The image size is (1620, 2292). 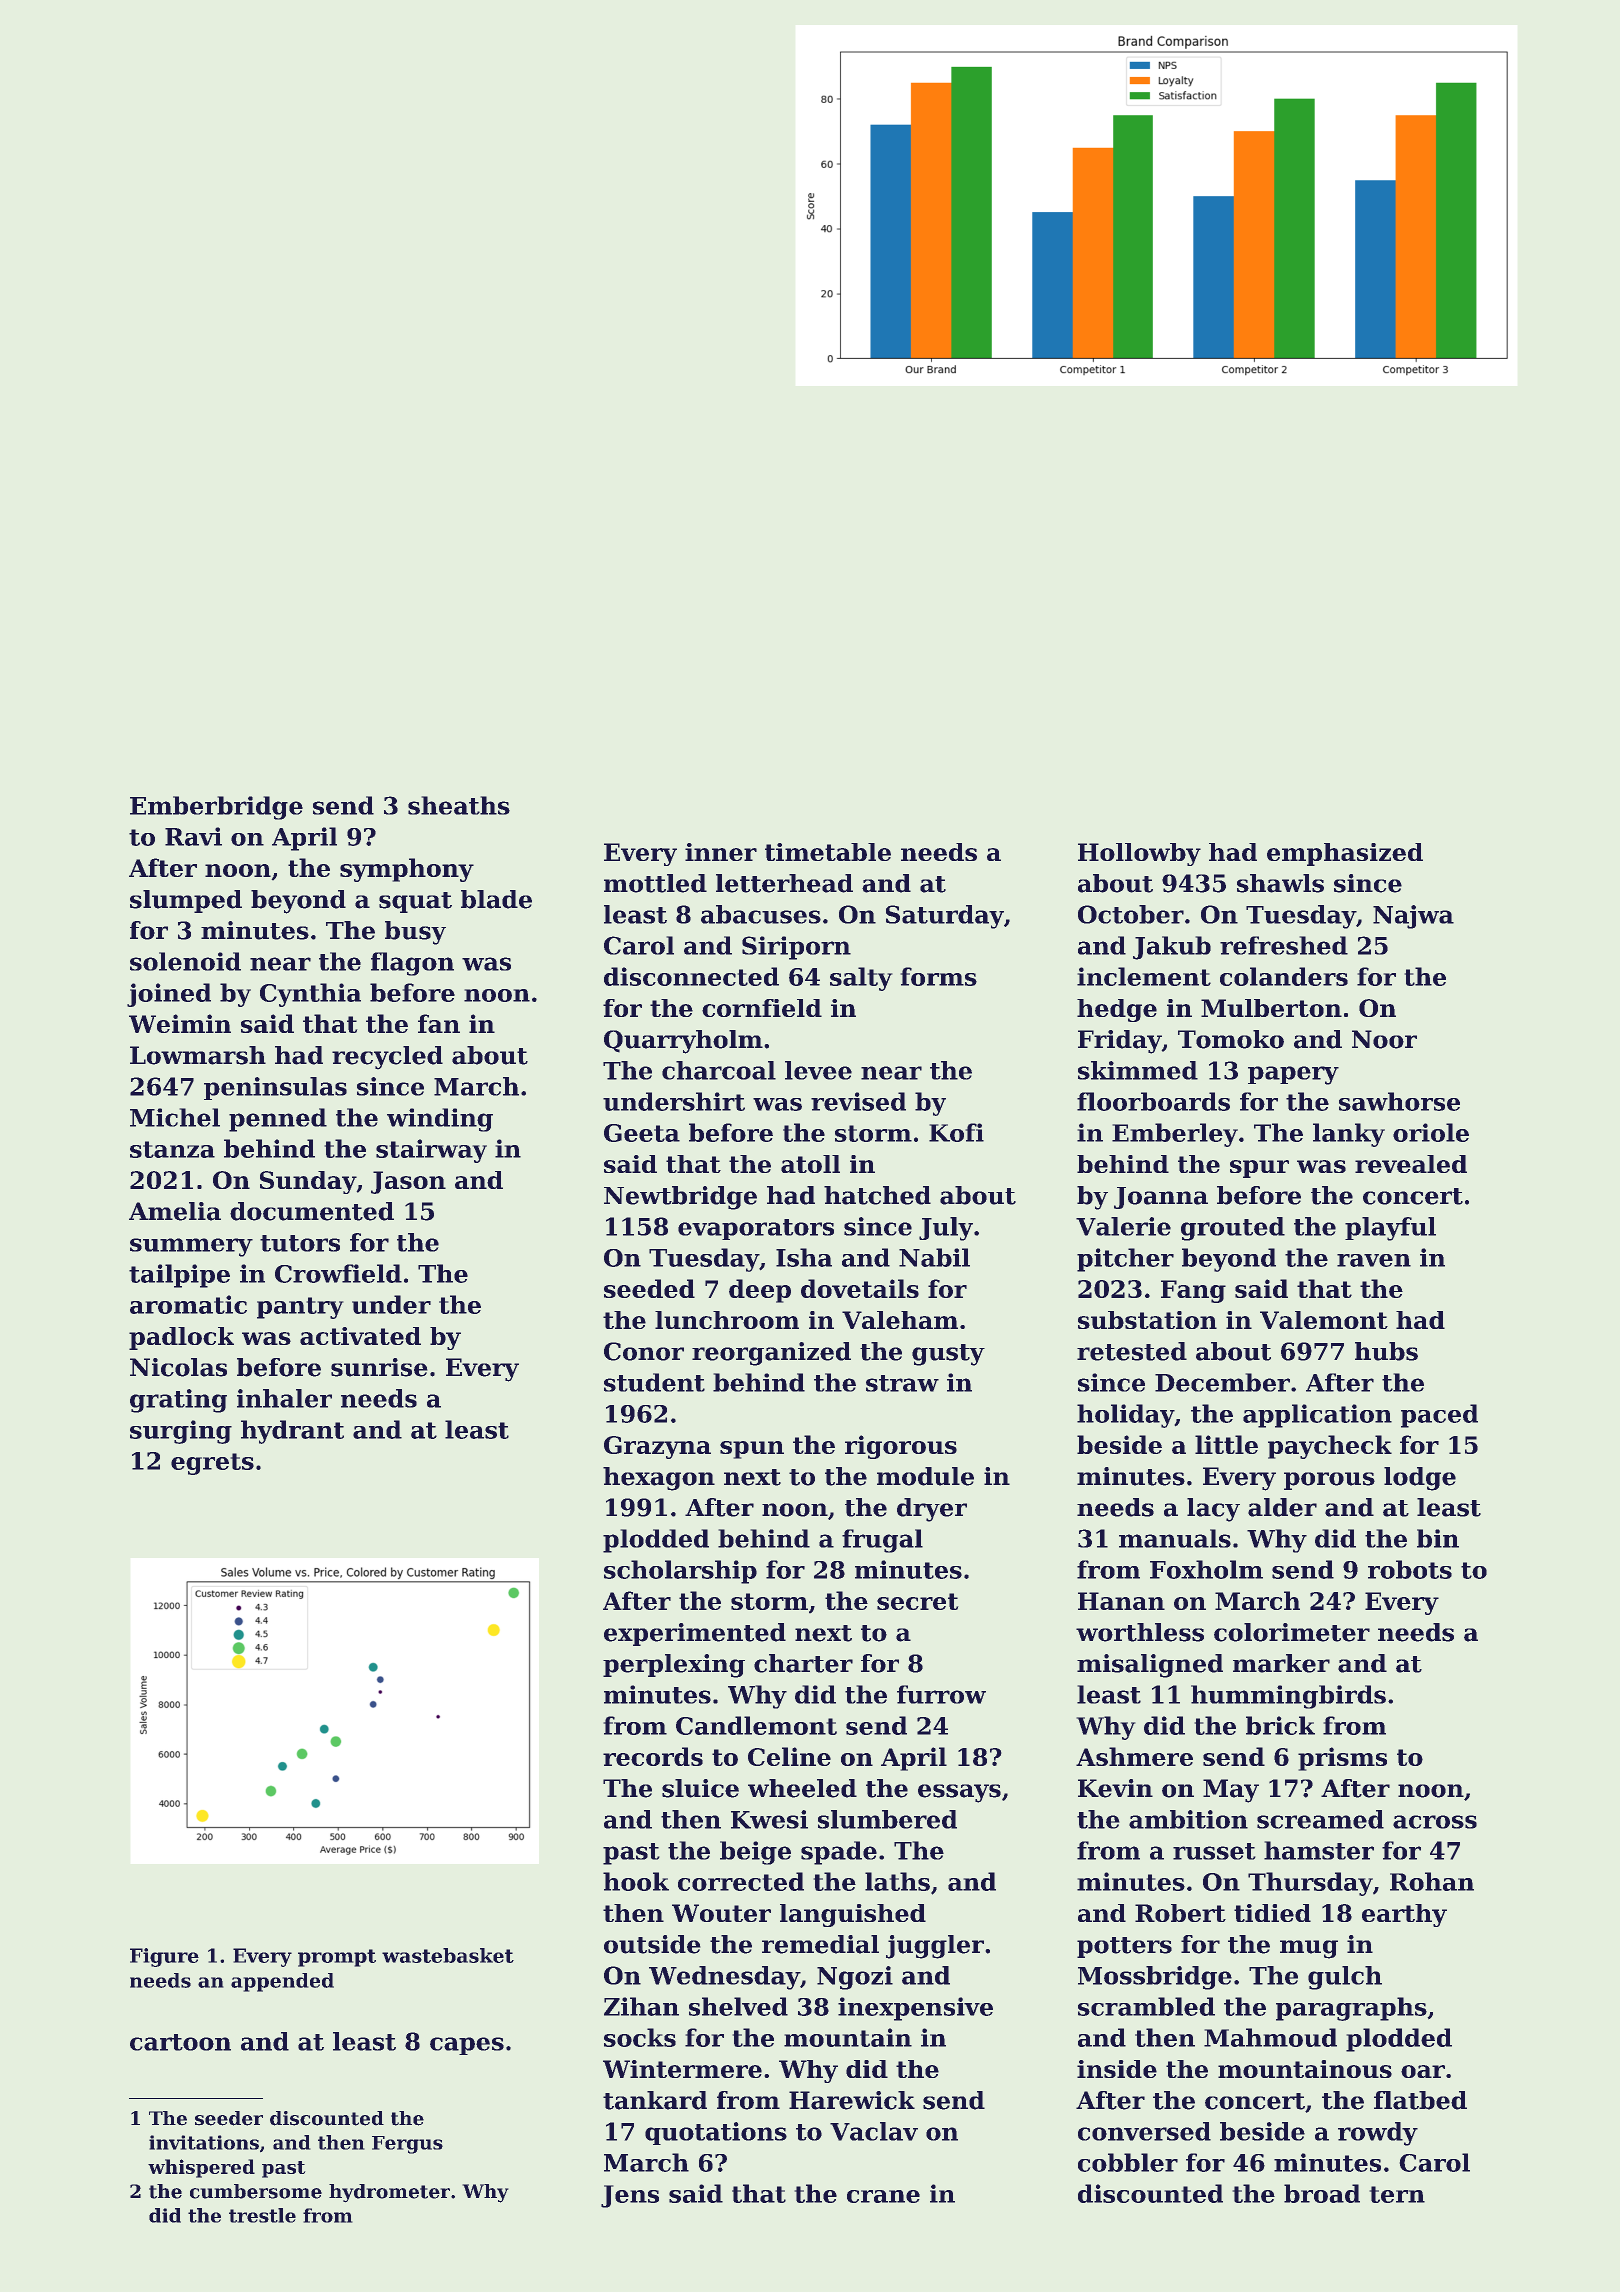 What do you see at coordinates (180, 2042) in the screenshot?
I see `cartoon` at bounding box center [180, 2042].
